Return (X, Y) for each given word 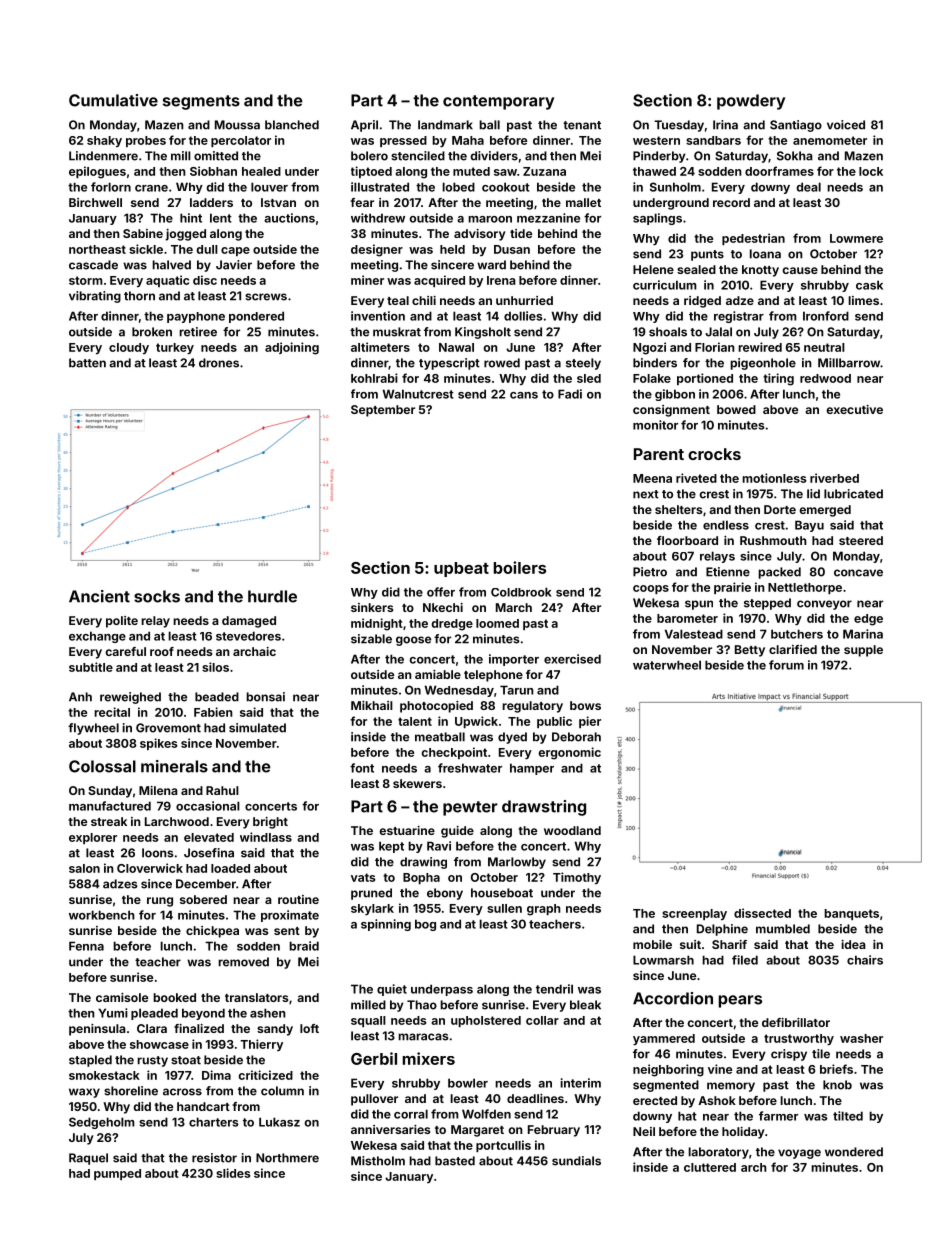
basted (455, 1161)
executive (854, 409)
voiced (846, 125)
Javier (234, 265)
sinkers (372, 607)
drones (219, 363)
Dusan (512, 249)
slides (233, 1173)
